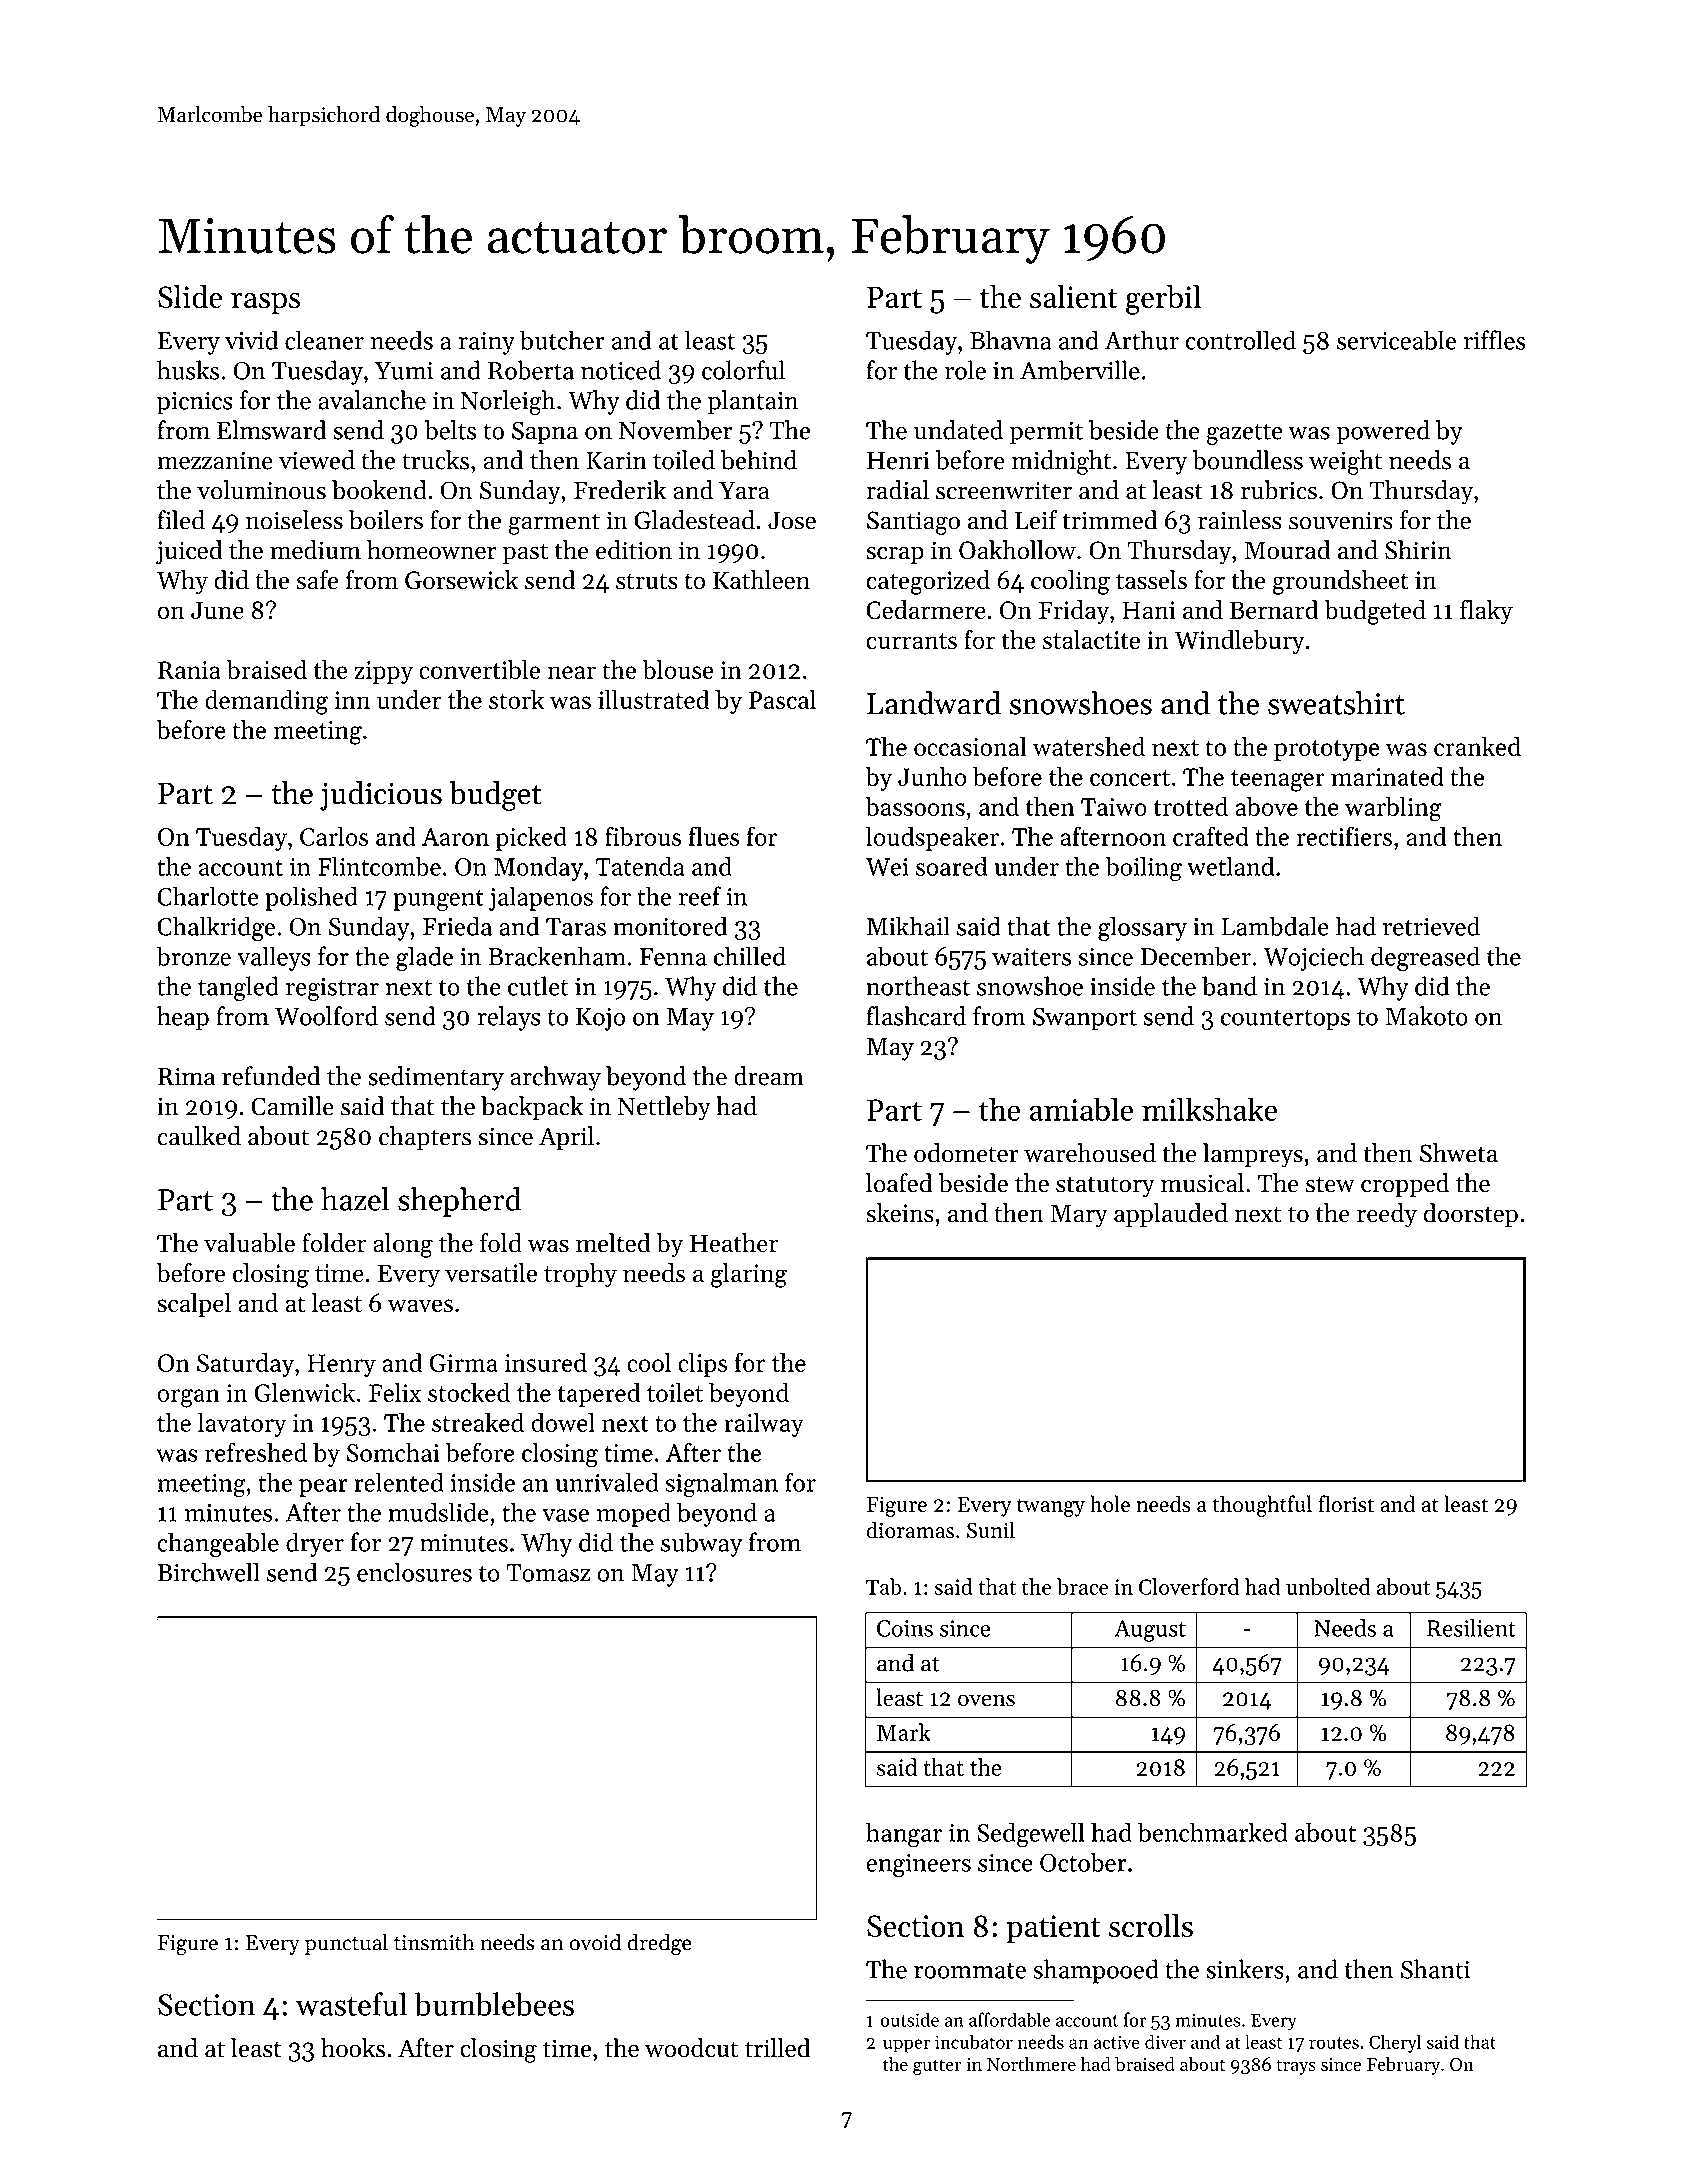  Describe the element at coordinates (353, 2048) in the screenshot. I see `hooks` at that location.
